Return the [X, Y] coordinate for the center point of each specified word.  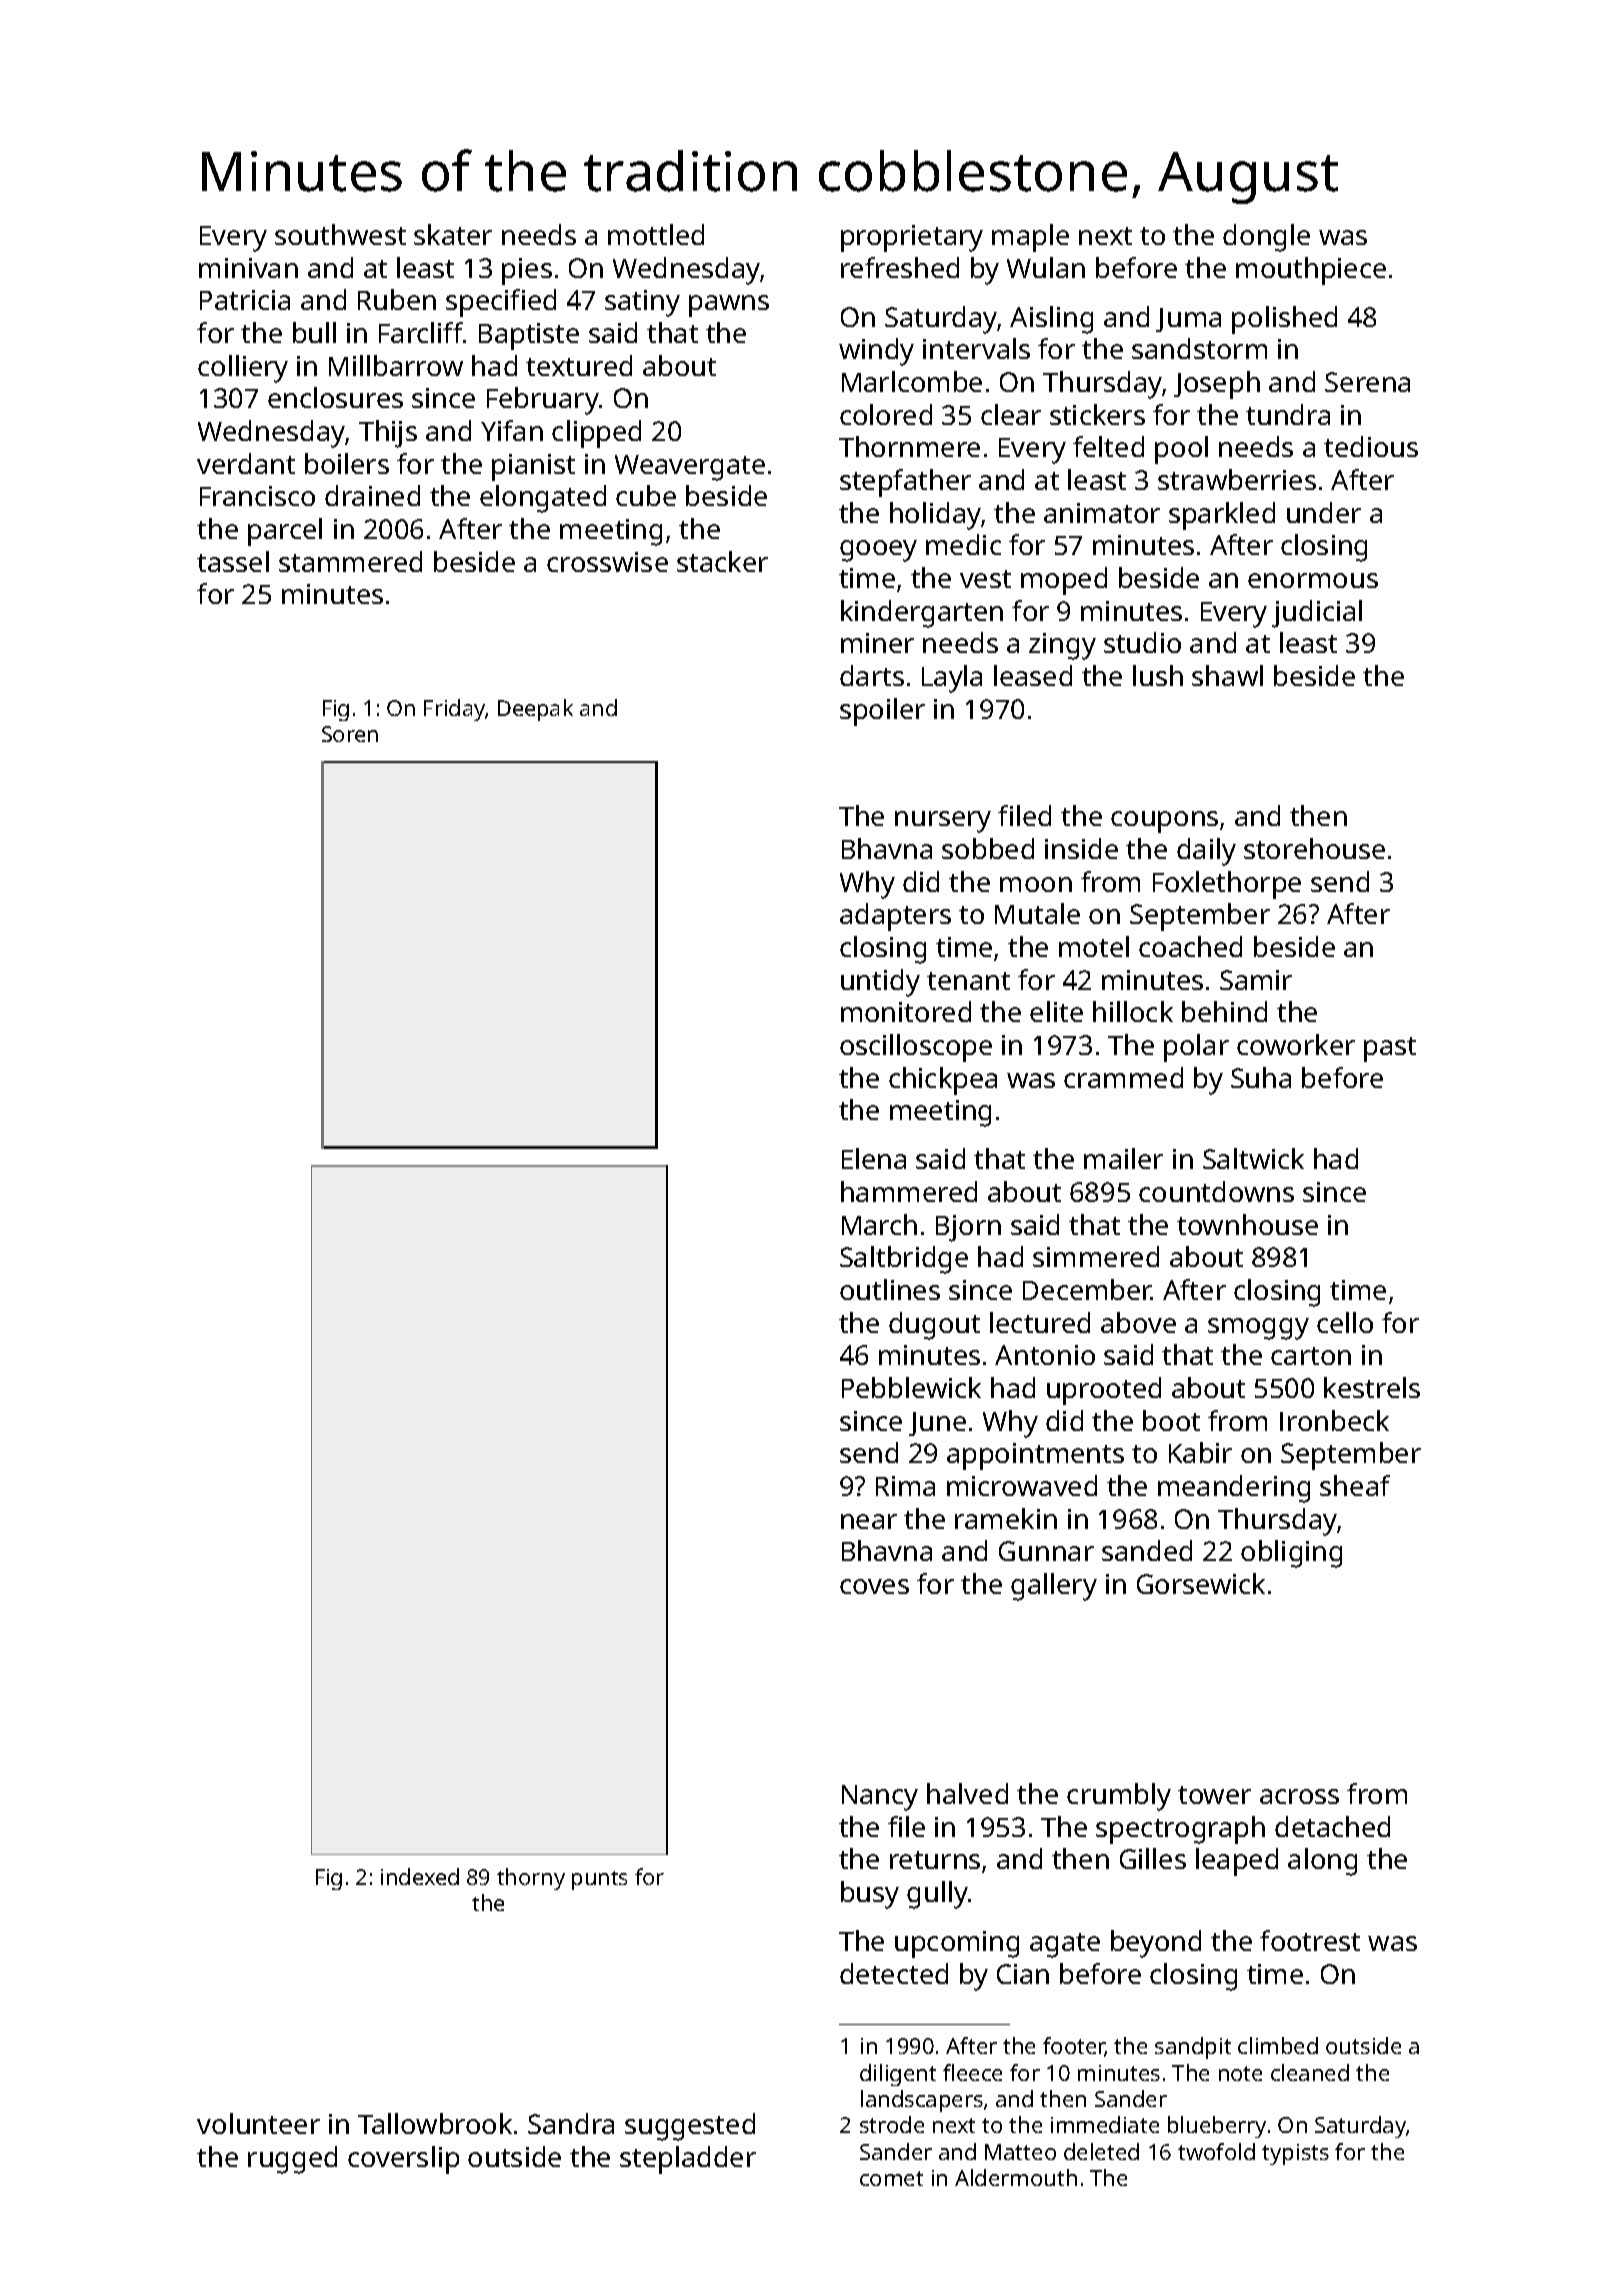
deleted [1101, 2151]
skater [453, 234]
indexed [420, 1876]
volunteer [258, 2123]
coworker [1296, 1044]
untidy [880, 983]
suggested [690, 2127]
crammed [1123, 1077]
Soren [350, 734]
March [879, 1224]
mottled [656, 234]
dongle [1266, 238]
